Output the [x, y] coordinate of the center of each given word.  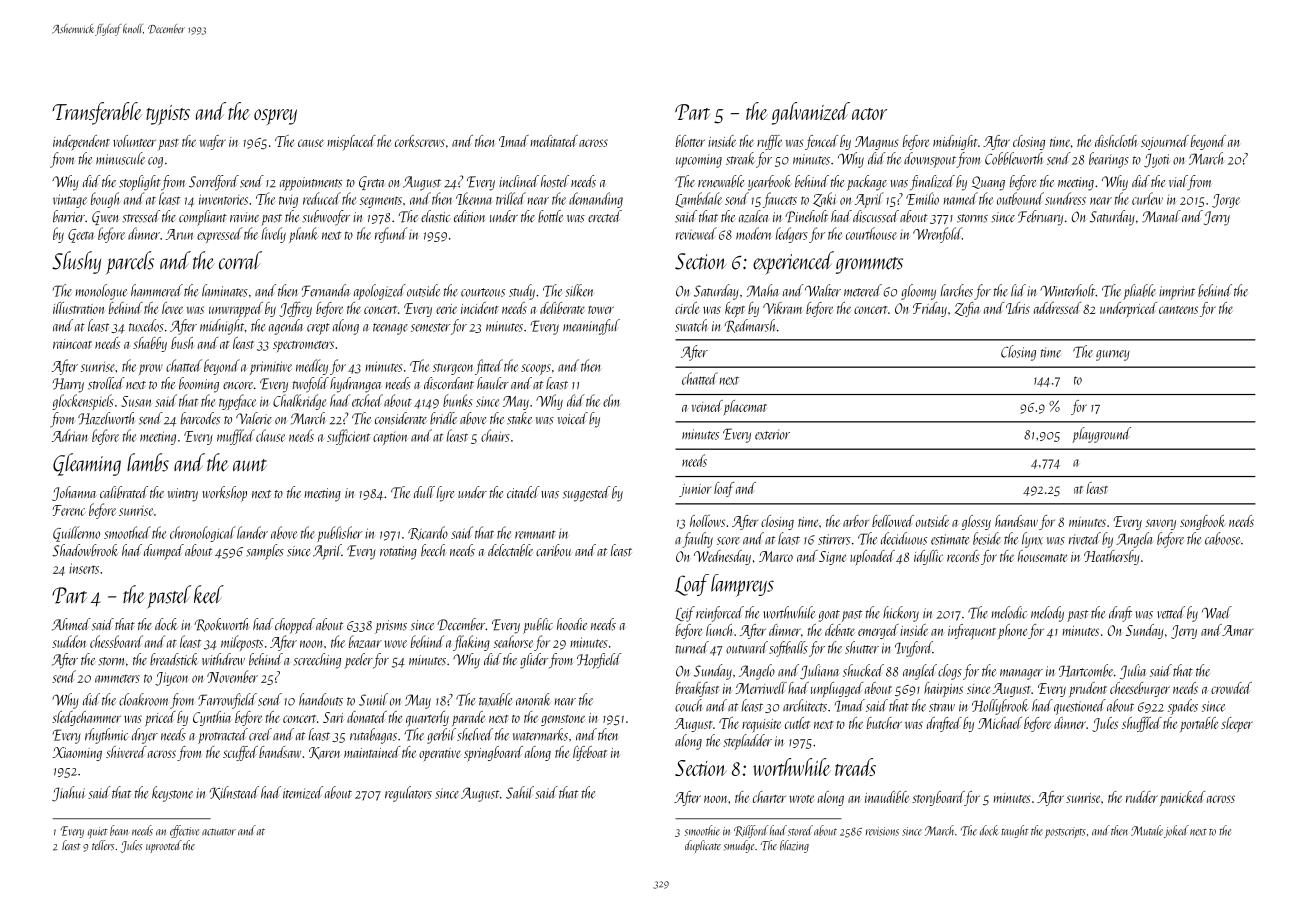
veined [707, 406]
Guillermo [76, 534]
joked [1176, 831]
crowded [1231, 688]
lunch [719, 630]
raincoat [72, 344]
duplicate [703, 846]
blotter [690, 141]
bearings [1109, 160]
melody [1047, 614]
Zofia [967, 309]
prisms [391, 627]
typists [168, 115]
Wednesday [722, 557]
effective [184, 831]
